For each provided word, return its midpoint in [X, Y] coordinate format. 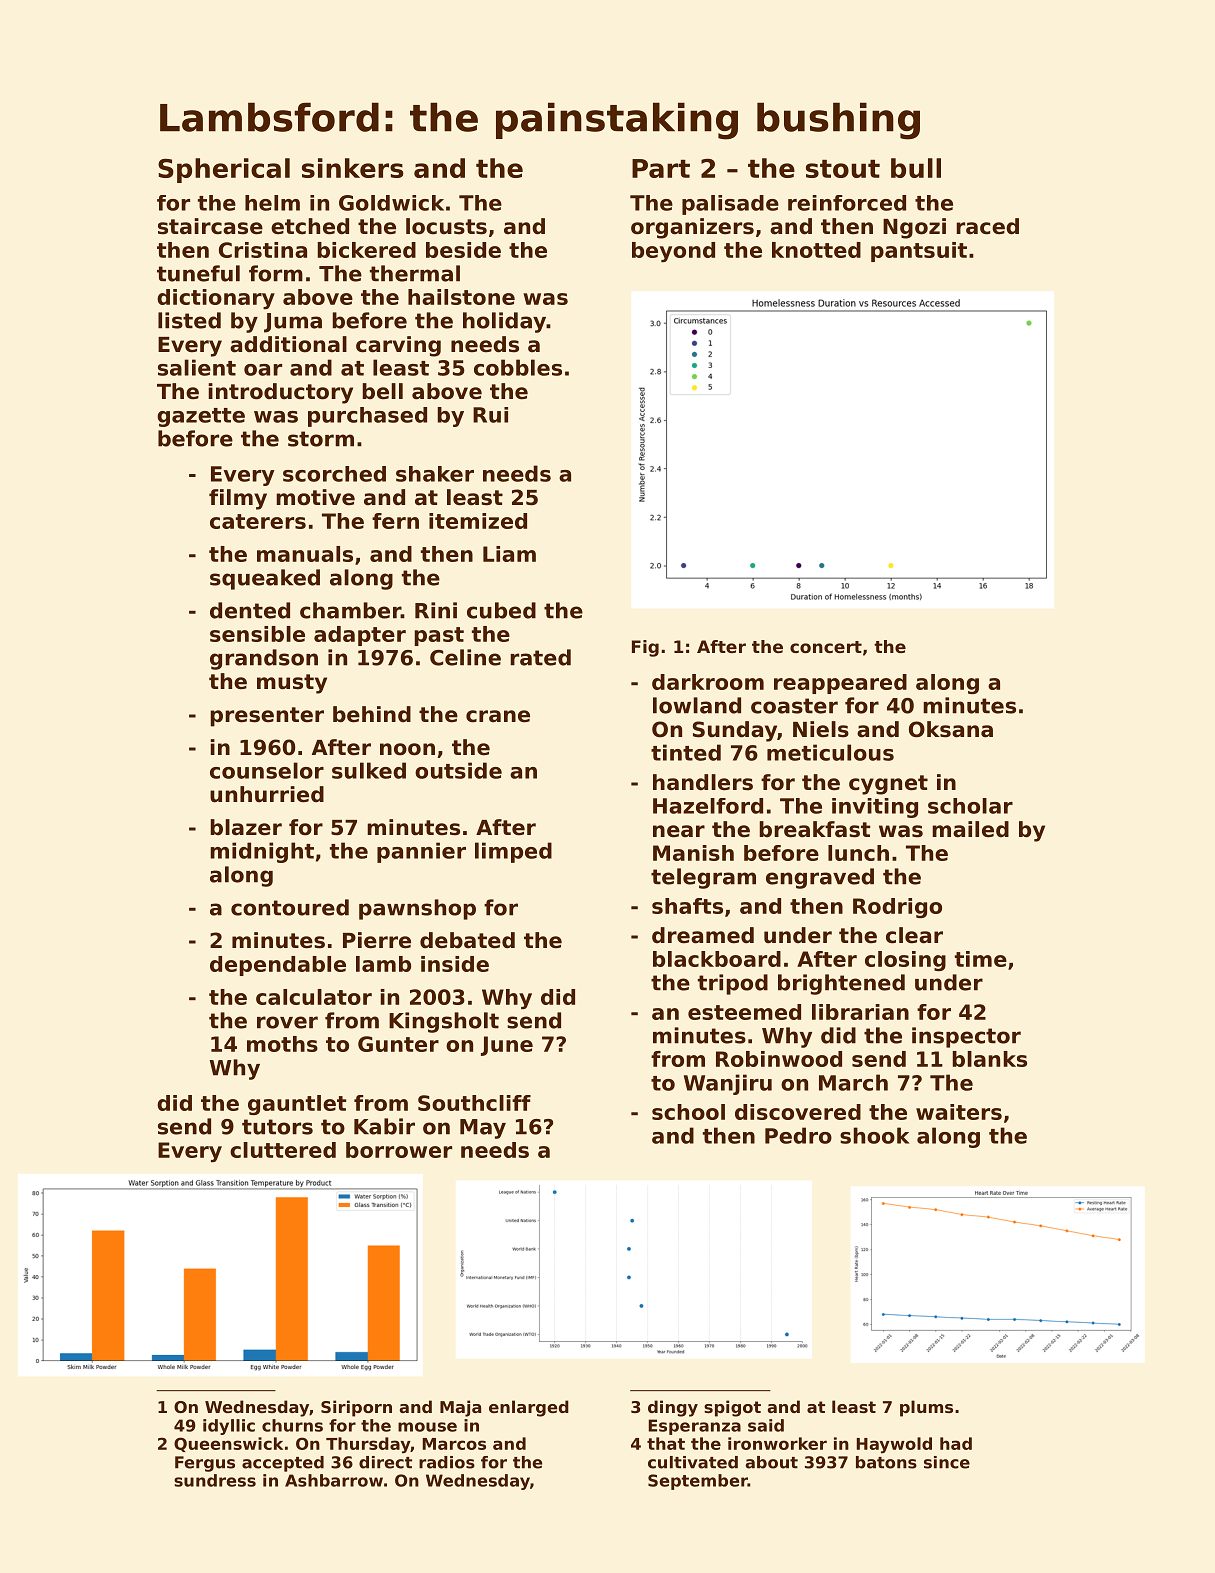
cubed [501, 610]
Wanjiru [728, 1084]
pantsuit [919, 252]
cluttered [283, 1150]
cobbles [518, 367]
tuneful [198, 273]
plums [926, 1408]
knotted [816, 250]
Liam [509, 554]
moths [282, 1044]
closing [905, 961]
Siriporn [356, 1408]
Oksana [951, 729]
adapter [360, 636]
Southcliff [474, 1103]
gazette [201, 417]
